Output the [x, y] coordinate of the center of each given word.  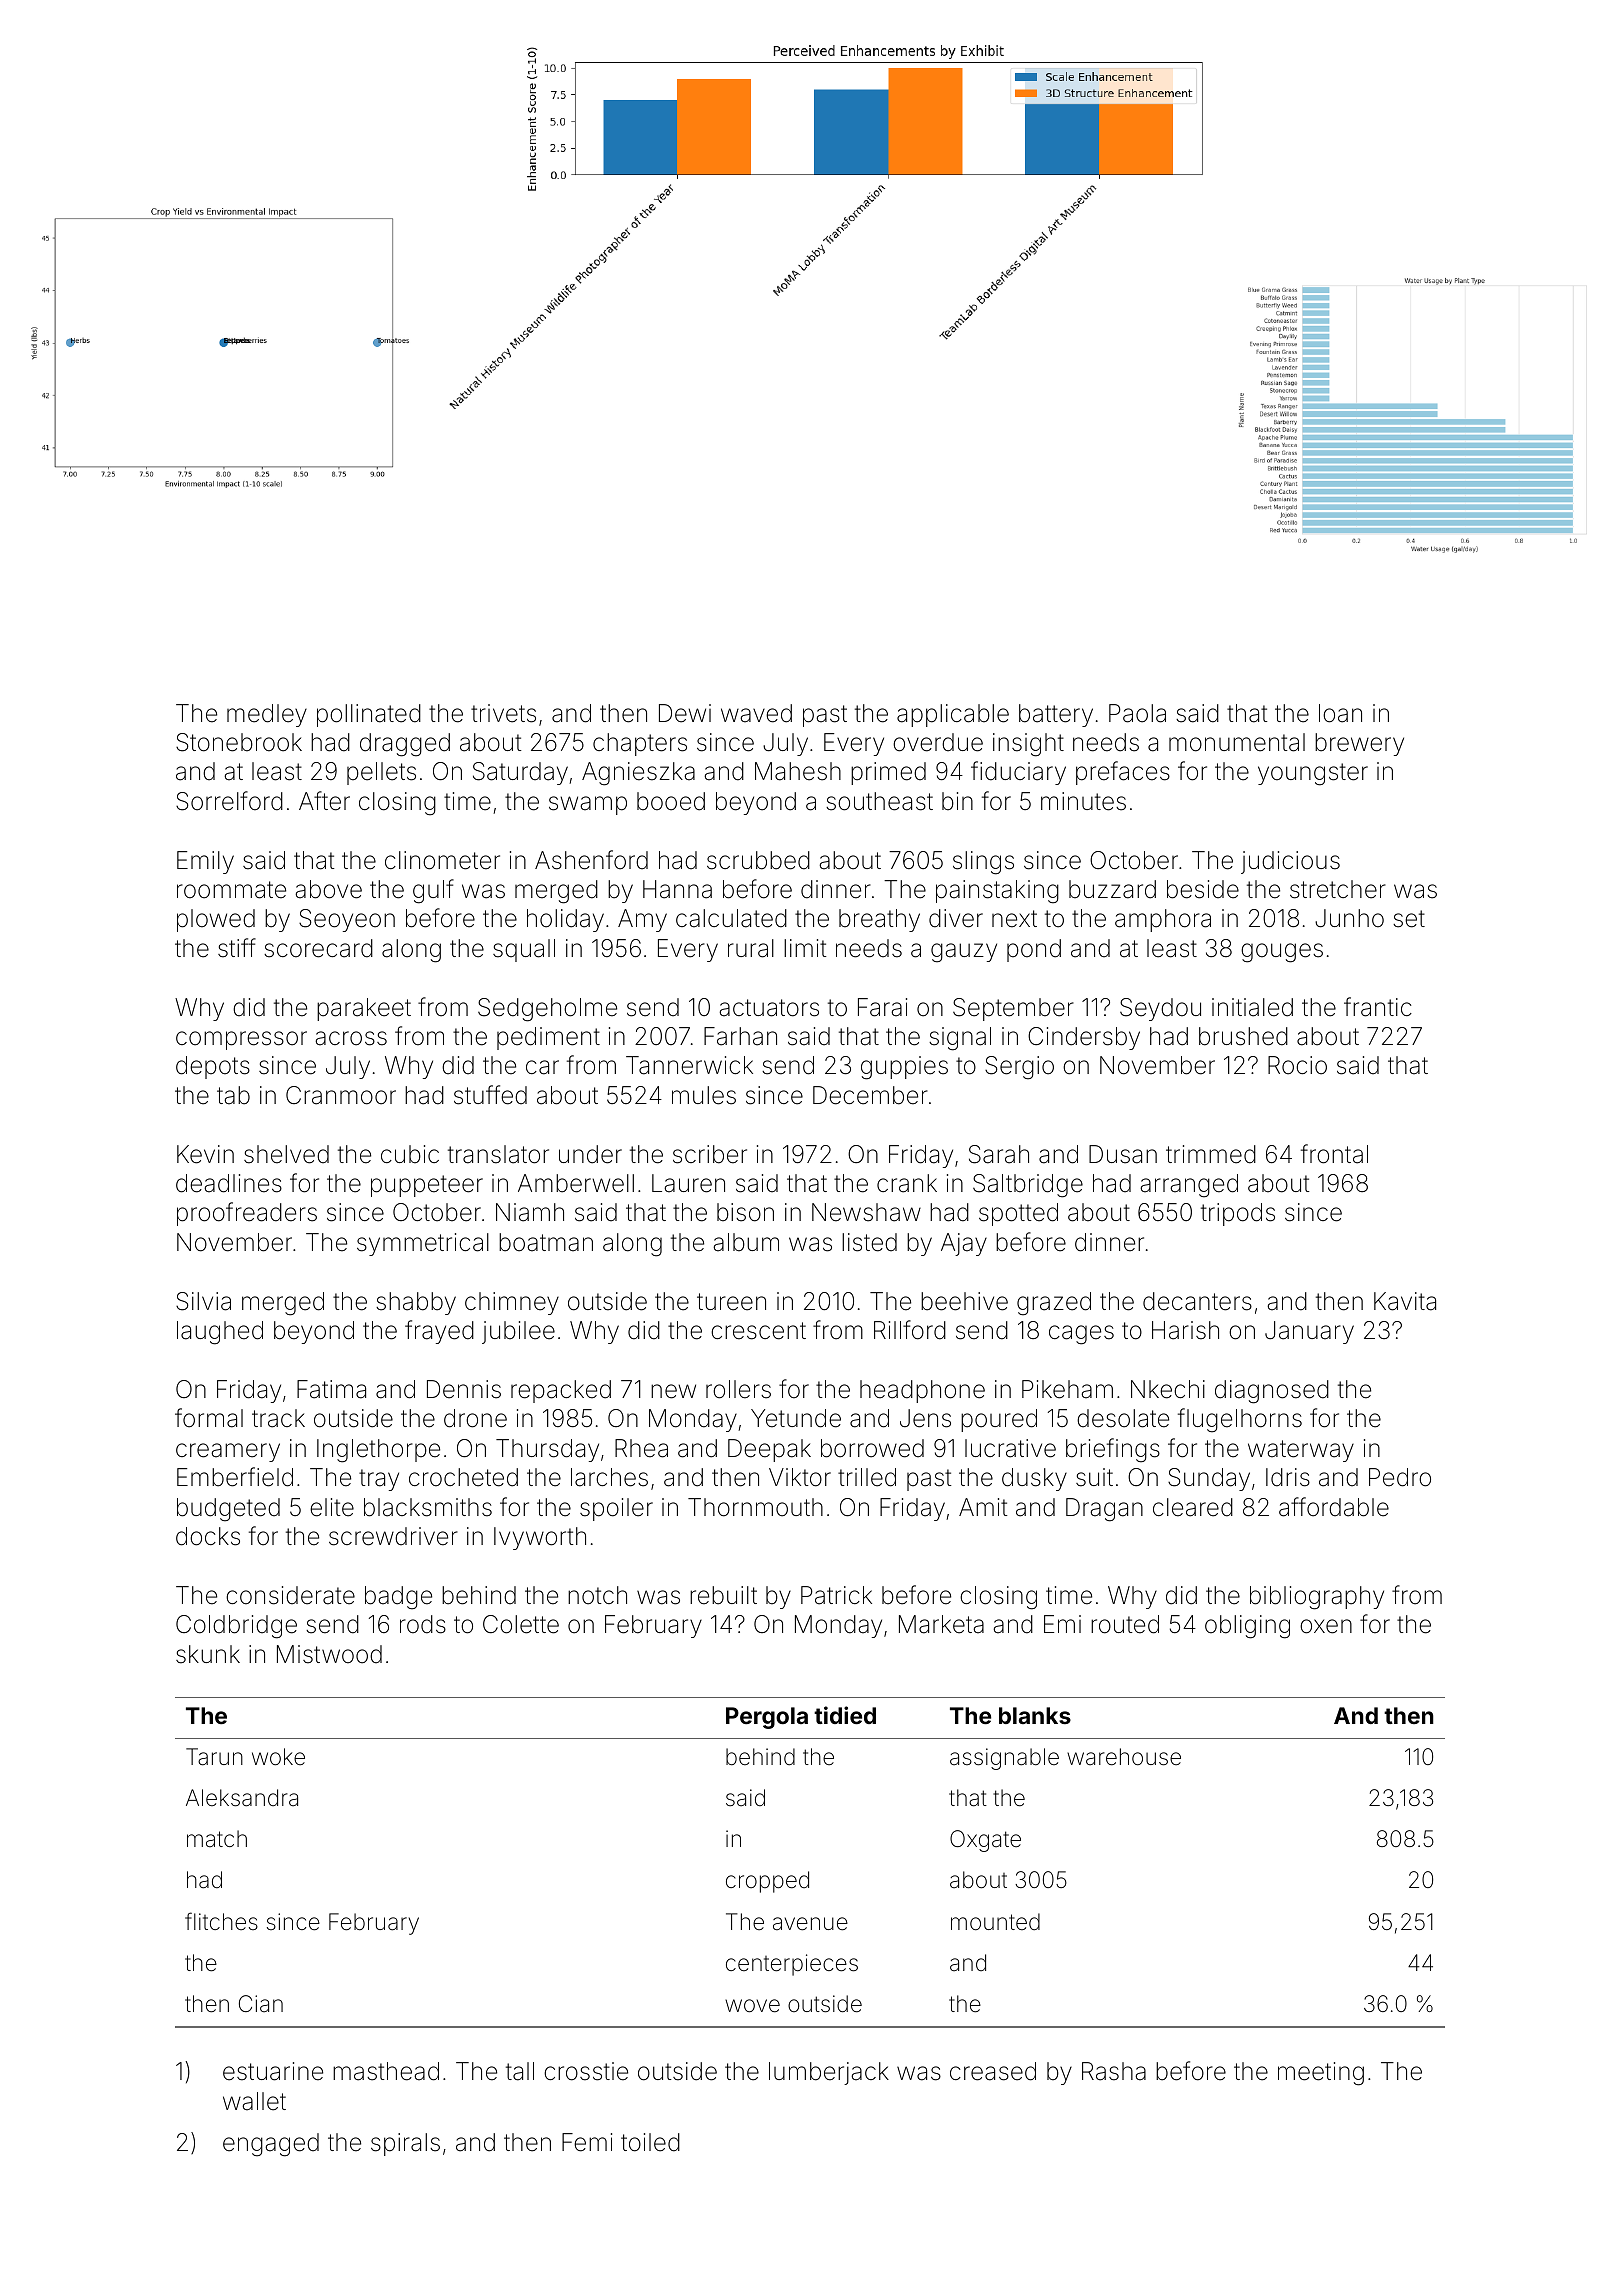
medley [267, 715]
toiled [650, 2142]
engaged [271, 2145]
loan [1340, 713]
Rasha [1114, 2071]
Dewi [685, 713]
